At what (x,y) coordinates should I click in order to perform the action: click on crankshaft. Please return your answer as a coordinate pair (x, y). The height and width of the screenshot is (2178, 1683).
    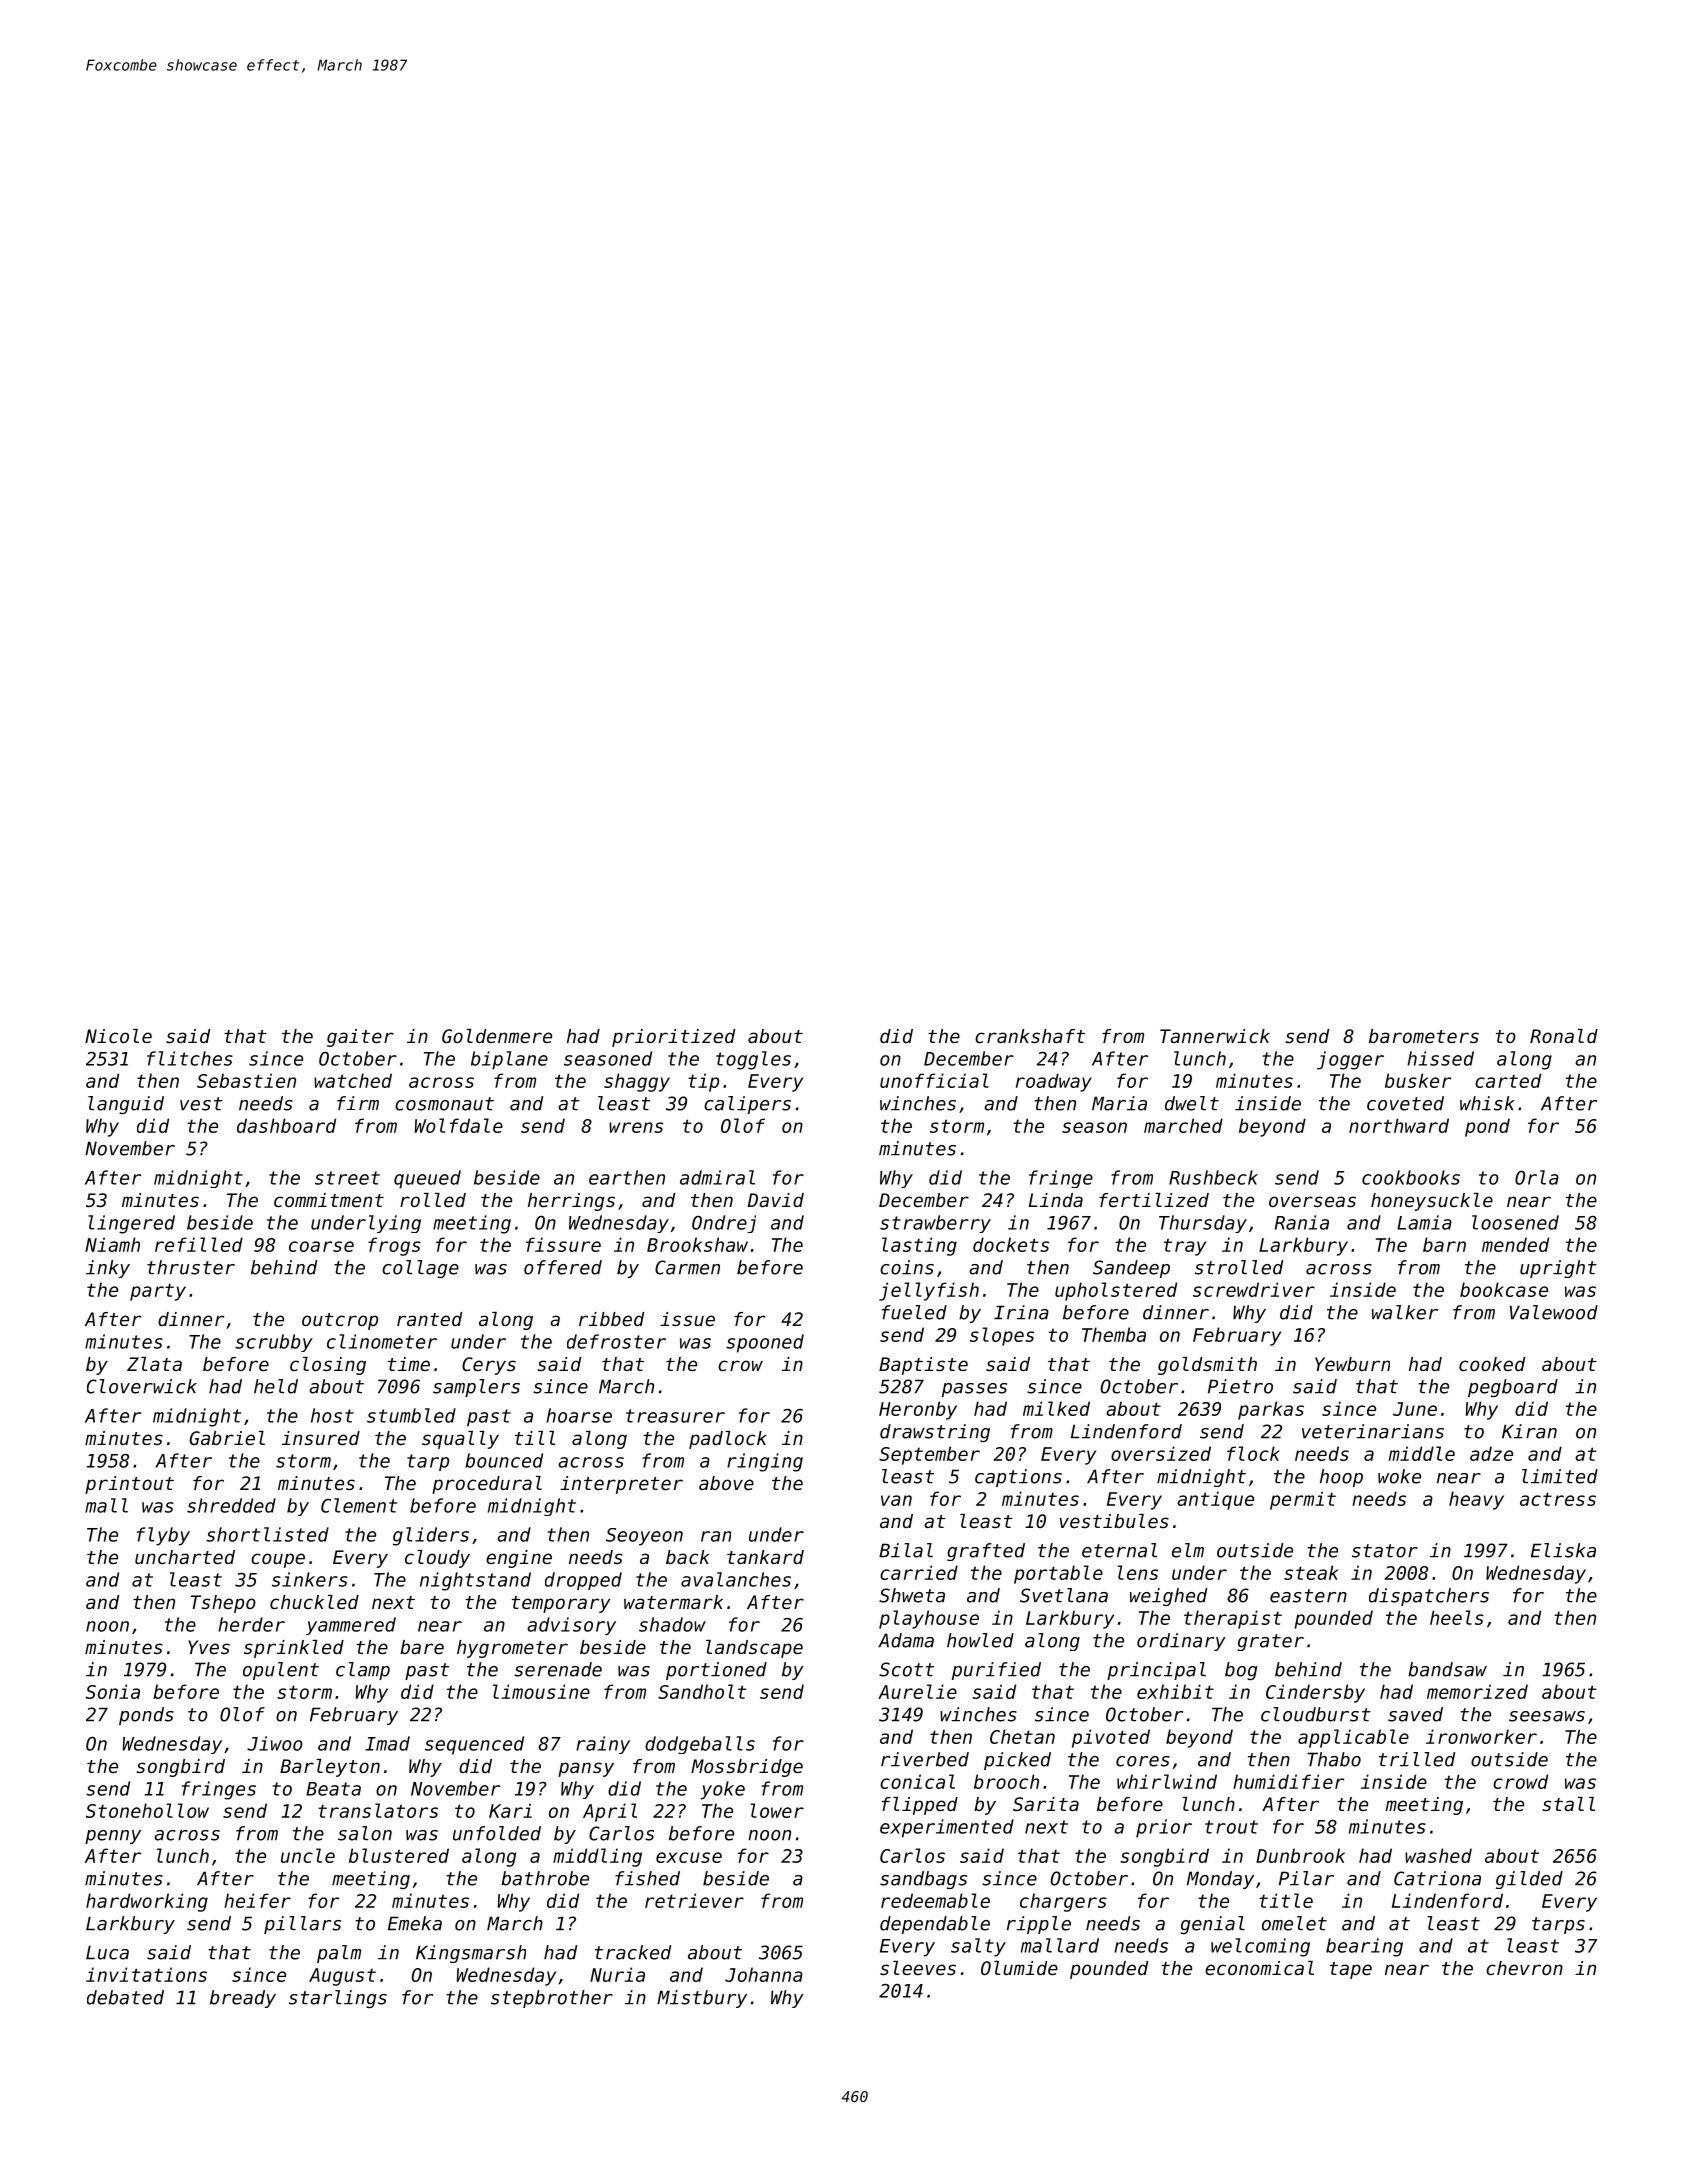
    Looking at the image, I should click on (1030, 1036).
